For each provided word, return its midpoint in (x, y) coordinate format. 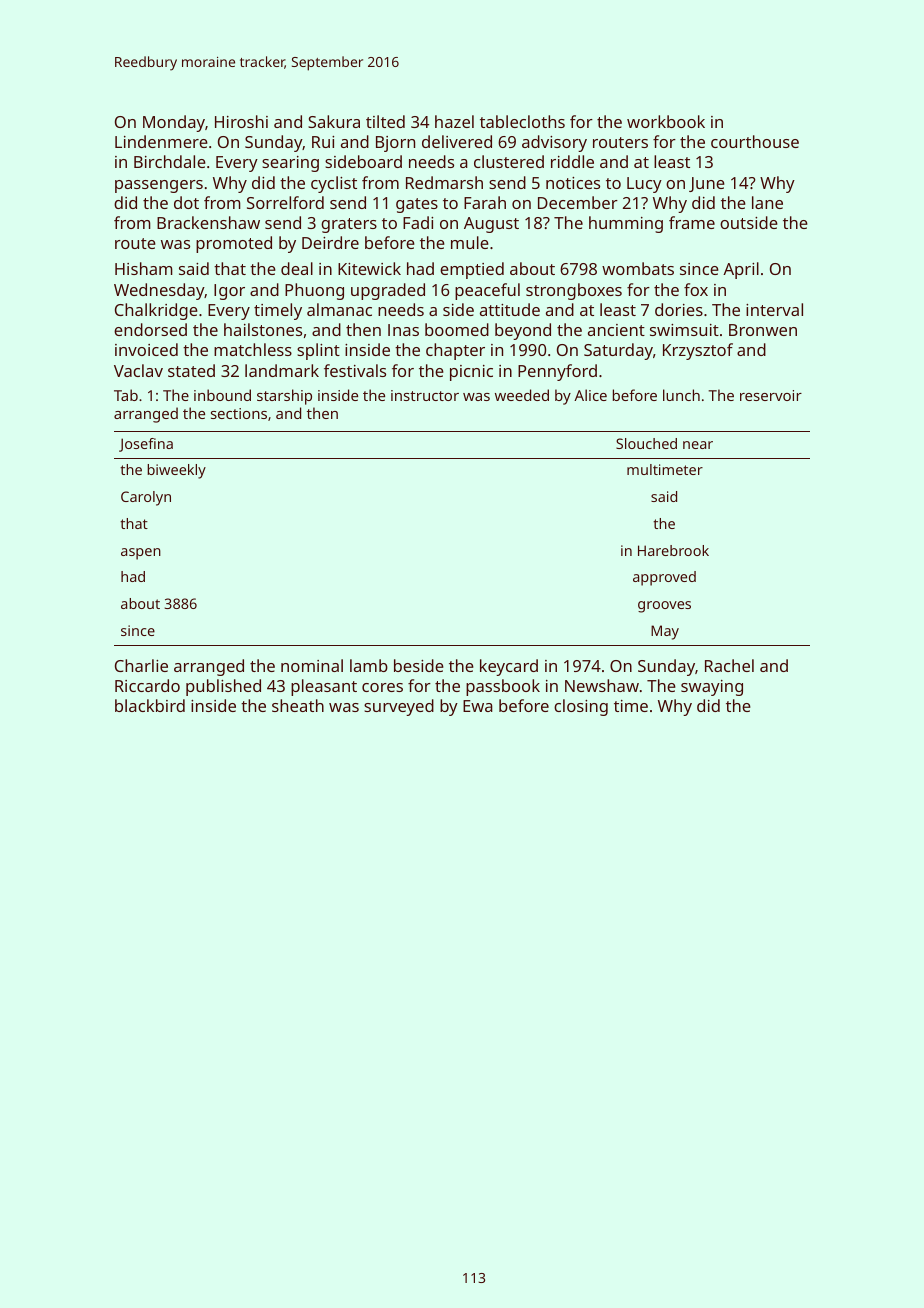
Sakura (334, 121)
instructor (425, 395)
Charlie (141, 665)
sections (239, 413)
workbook (666, 121)
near (698, 445)
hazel (454, 121)
